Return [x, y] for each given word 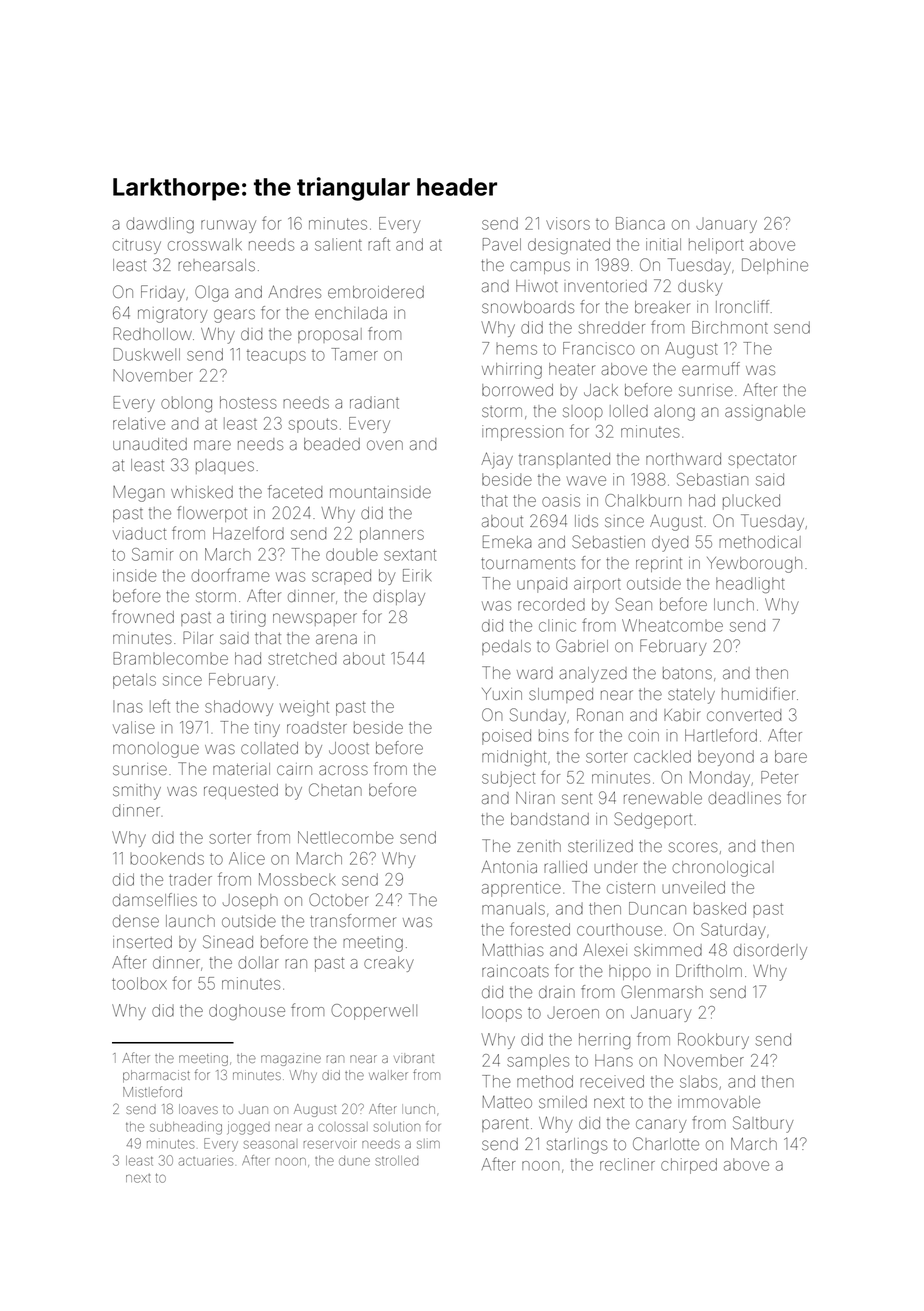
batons [687, 673]
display [399, 598]
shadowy [239, 708]
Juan [253, 1110]
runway [228, 226]
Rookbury [713, 1041]
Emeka [507, 541]
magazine [291, 1060]
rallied [565, 867]
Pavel [502, 244]
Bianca [640, 223]
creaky [389, 964]
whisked [202, 492]
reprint [659, 565]
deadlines [744, 798]
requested [241, 791]
